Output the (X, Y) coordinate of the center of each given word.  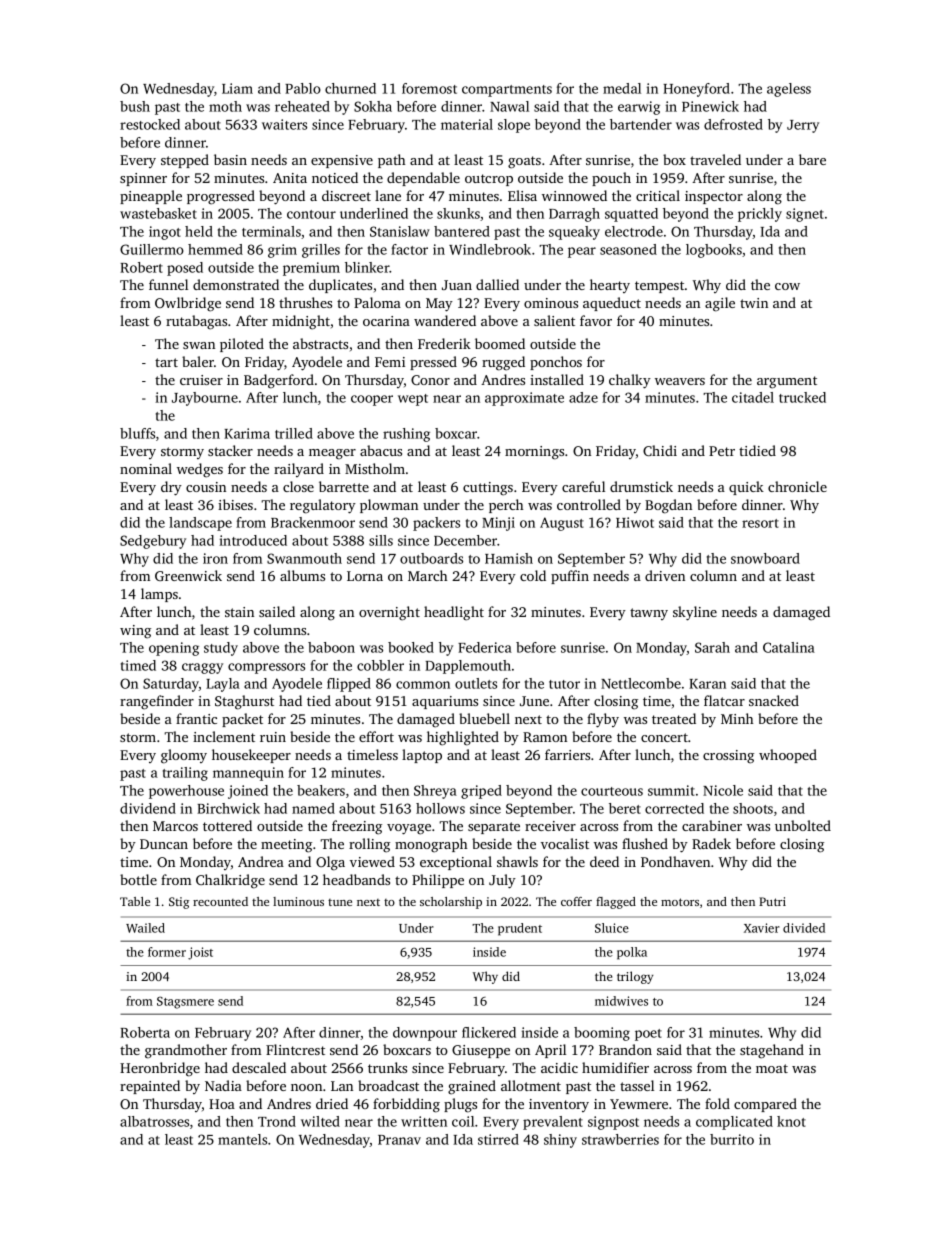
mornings (534, 453)
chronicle (797, 486)
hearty (610, 286)
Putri (772, 901)
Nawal (509, 106)
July (502, 881)
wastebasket (158, 213)
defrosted (733, 124)
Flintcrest (295, 1049)
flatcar (724, 700)
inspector (714, 197)
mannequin (248, 774)
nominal (146, 468)
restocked (150, 124)
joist (200, 953)
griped (481, 792)
